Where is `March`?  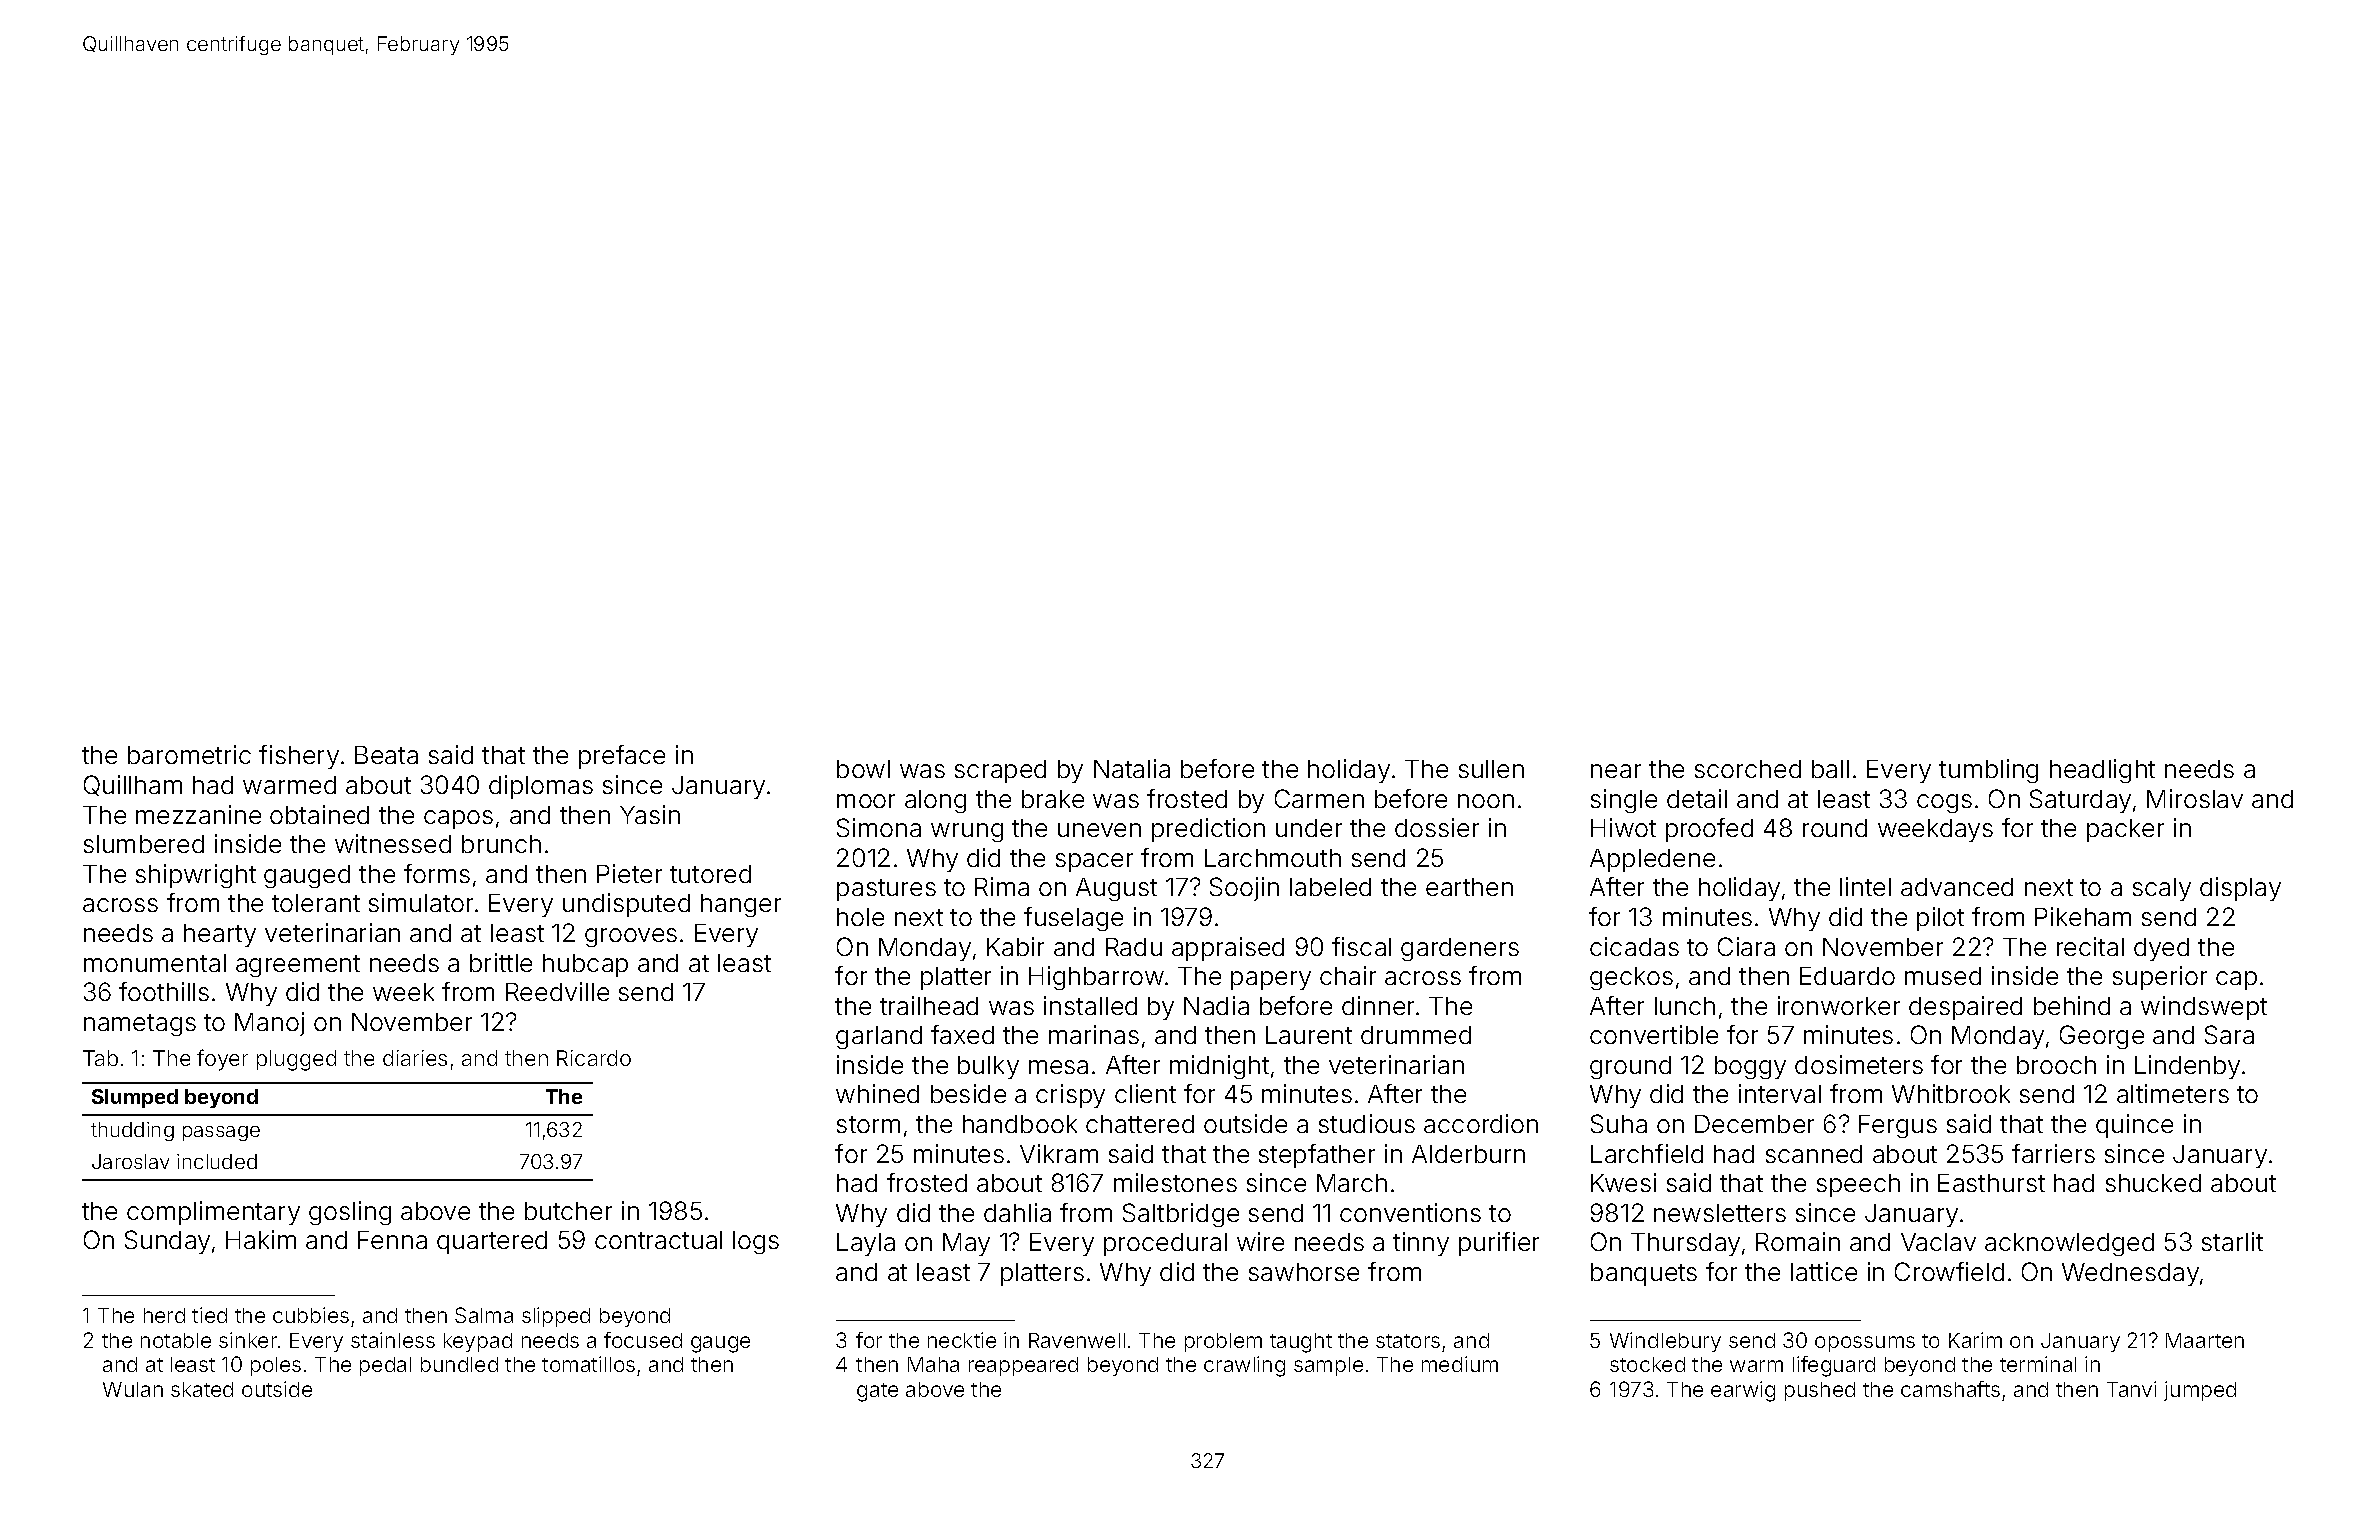
March is located at coordinates (1352, 1183).
